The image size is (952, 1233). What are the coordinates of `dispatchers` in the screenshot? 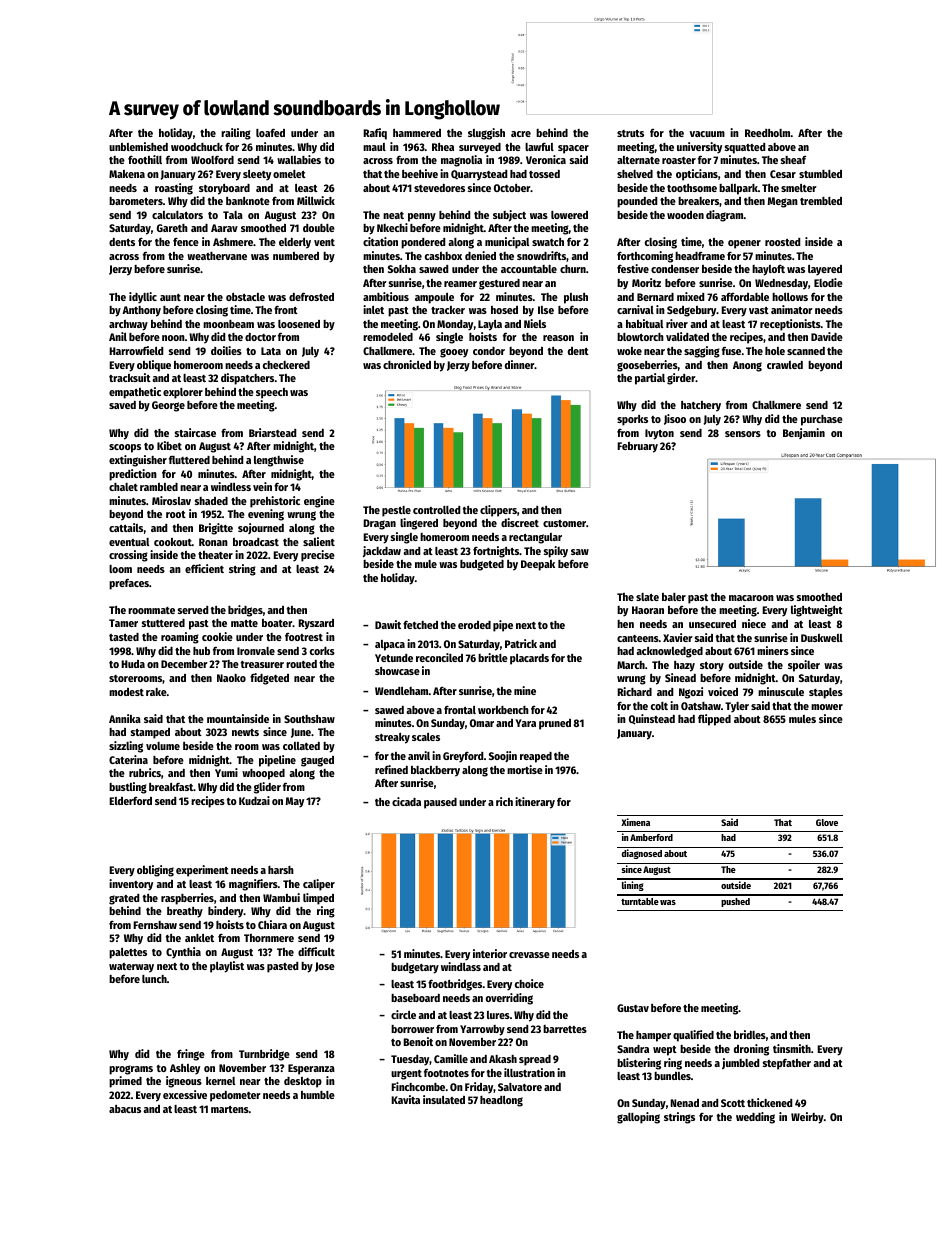 It's located at (247, 379).
